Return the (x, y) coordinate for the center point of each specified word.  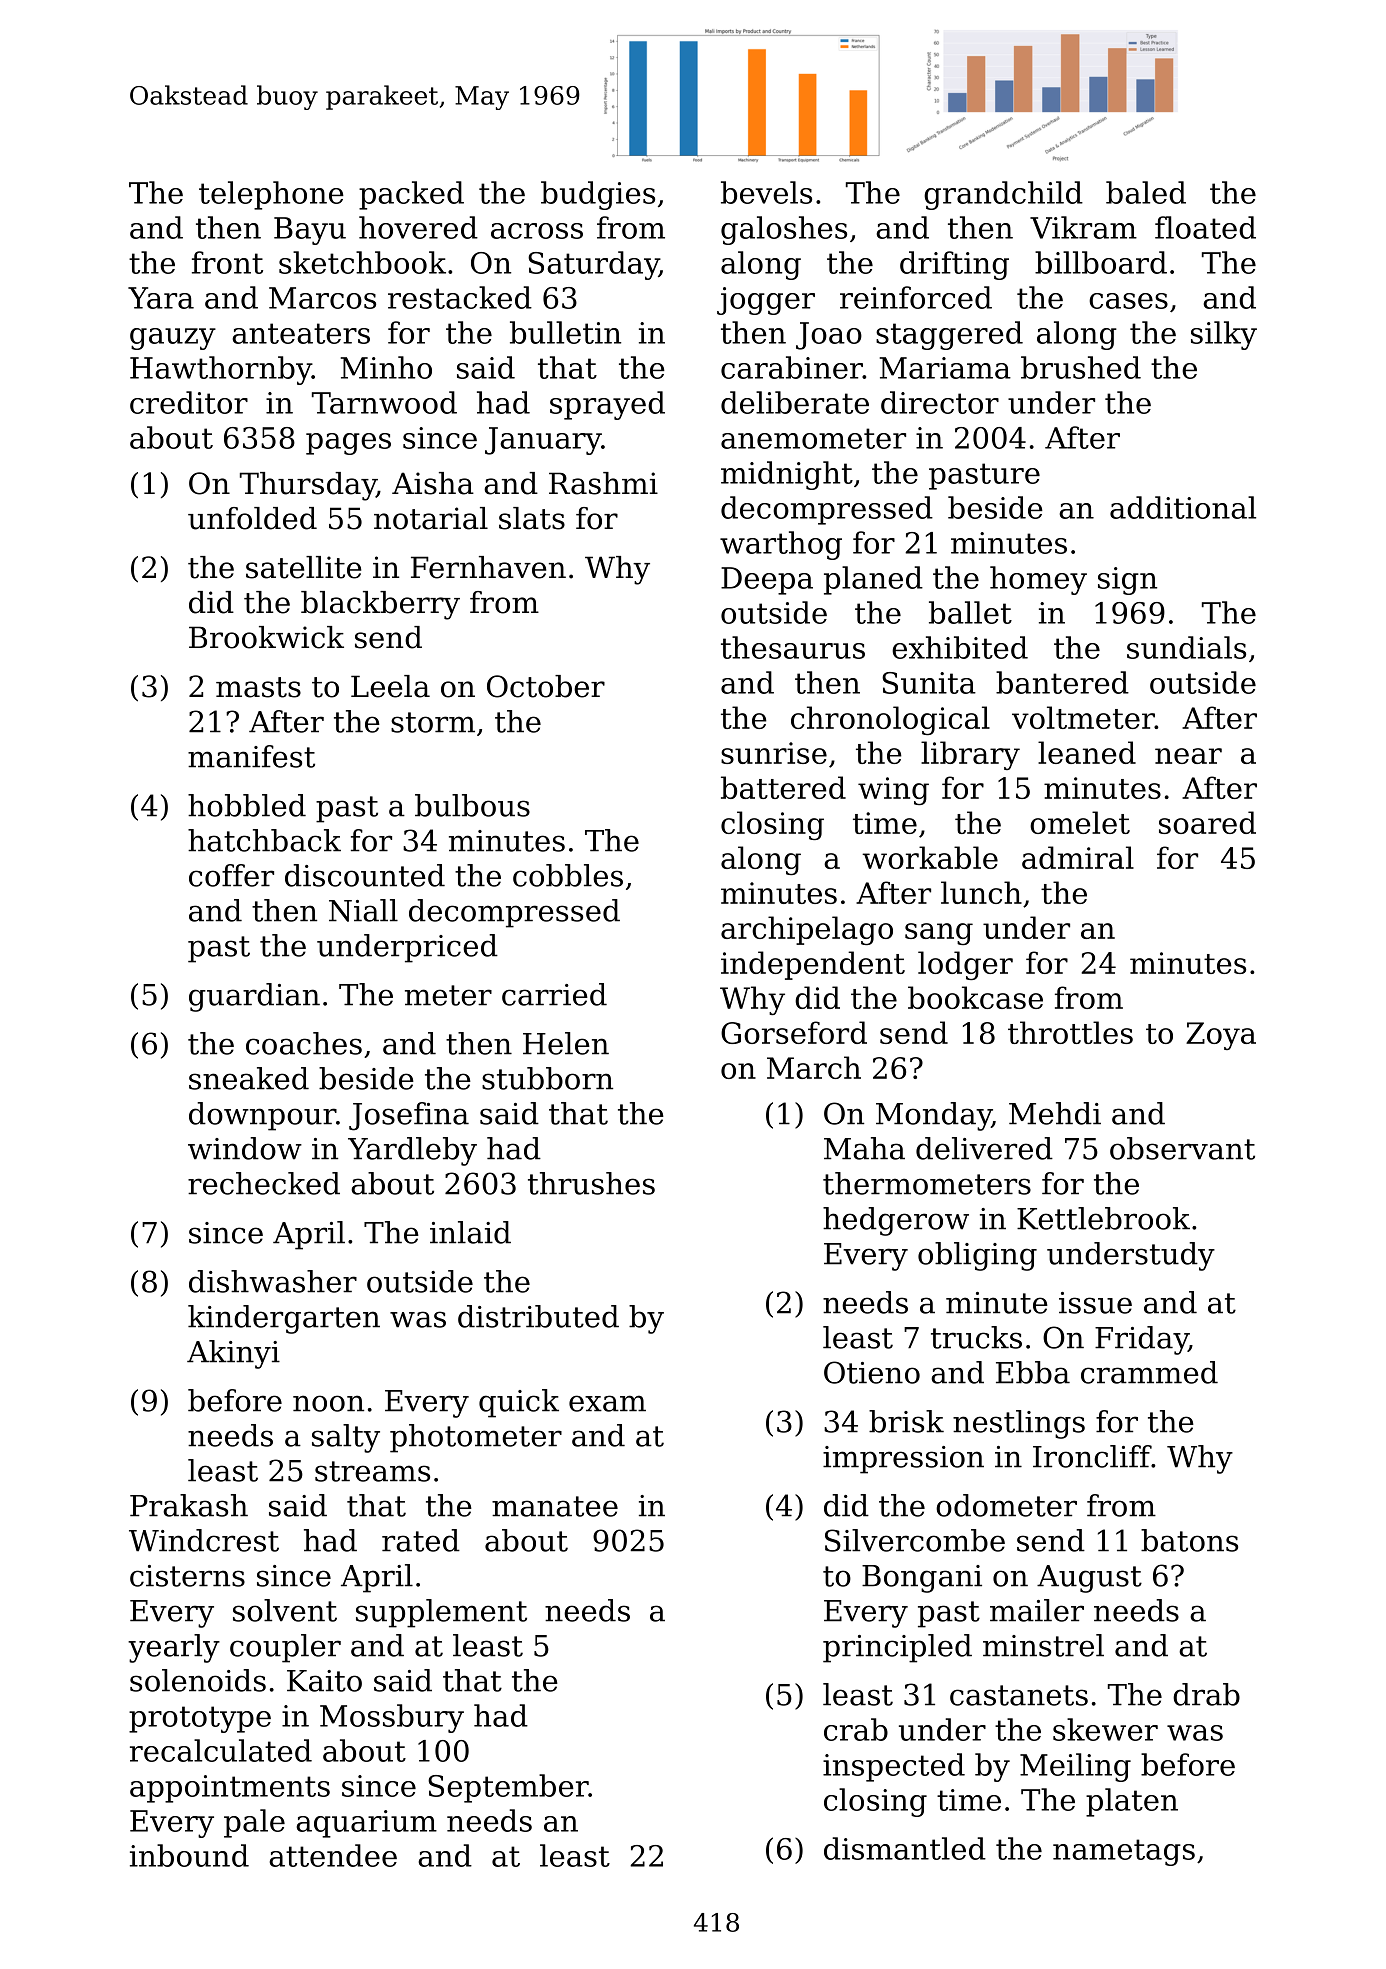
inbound (189, 1855)
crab (856, 1729)
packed (411, 195)
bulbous (472, 805)
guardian (254, 997)
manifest (251, 756)
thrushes (591, 1183)
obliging (977, 1256)
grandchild (1003, 195)
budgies (598, 195)
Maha (864, 1148)
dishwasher (273, 1281)
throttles (1070, 1032)
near (1188, 756)
